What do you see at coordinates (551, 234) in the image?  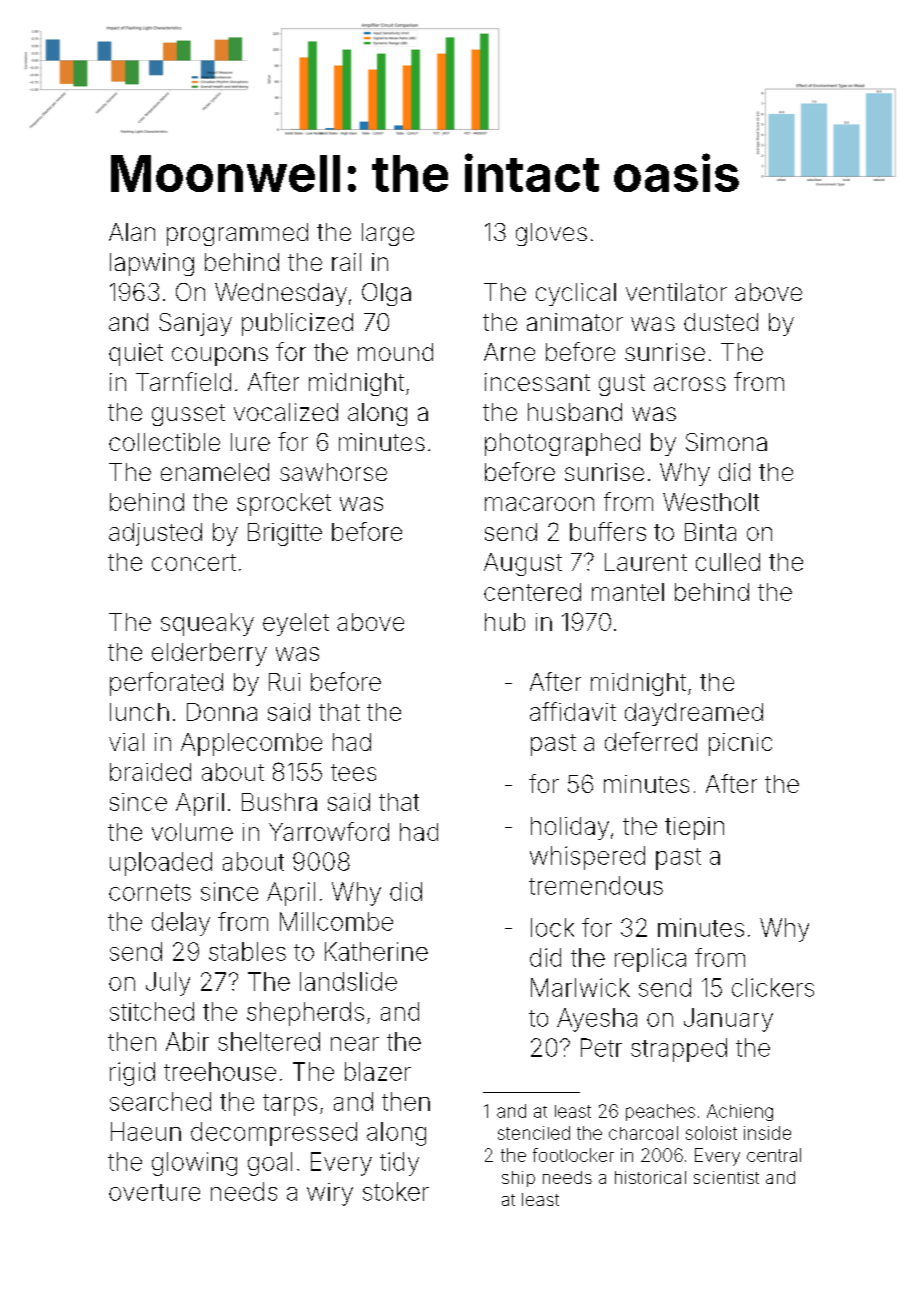 I see `gloves` at bounding box center [551, 234].
